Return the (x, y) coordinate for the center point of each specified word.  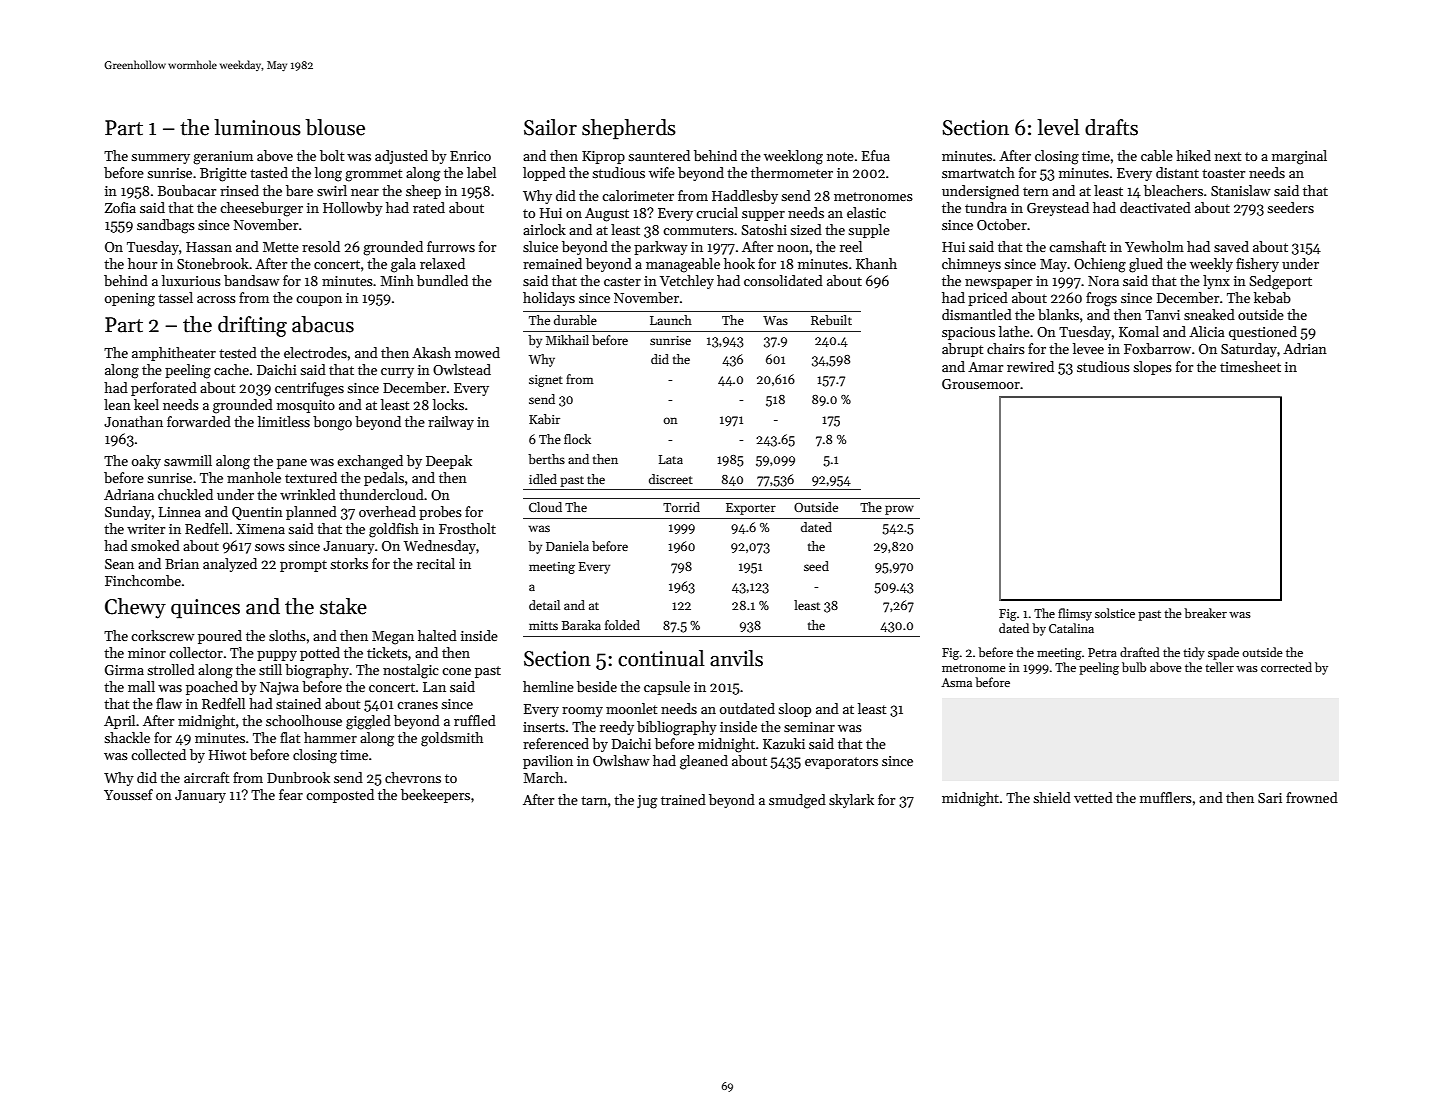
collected (158, 754)
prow (899, 510)
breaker (1205, 613)
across (216, 299)
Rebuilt (831, 320)
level (1058, 127)
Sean (119, 564)
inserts (544, 727)
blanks (1058, 314)
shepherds (629, 129)
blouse (335, 127)
